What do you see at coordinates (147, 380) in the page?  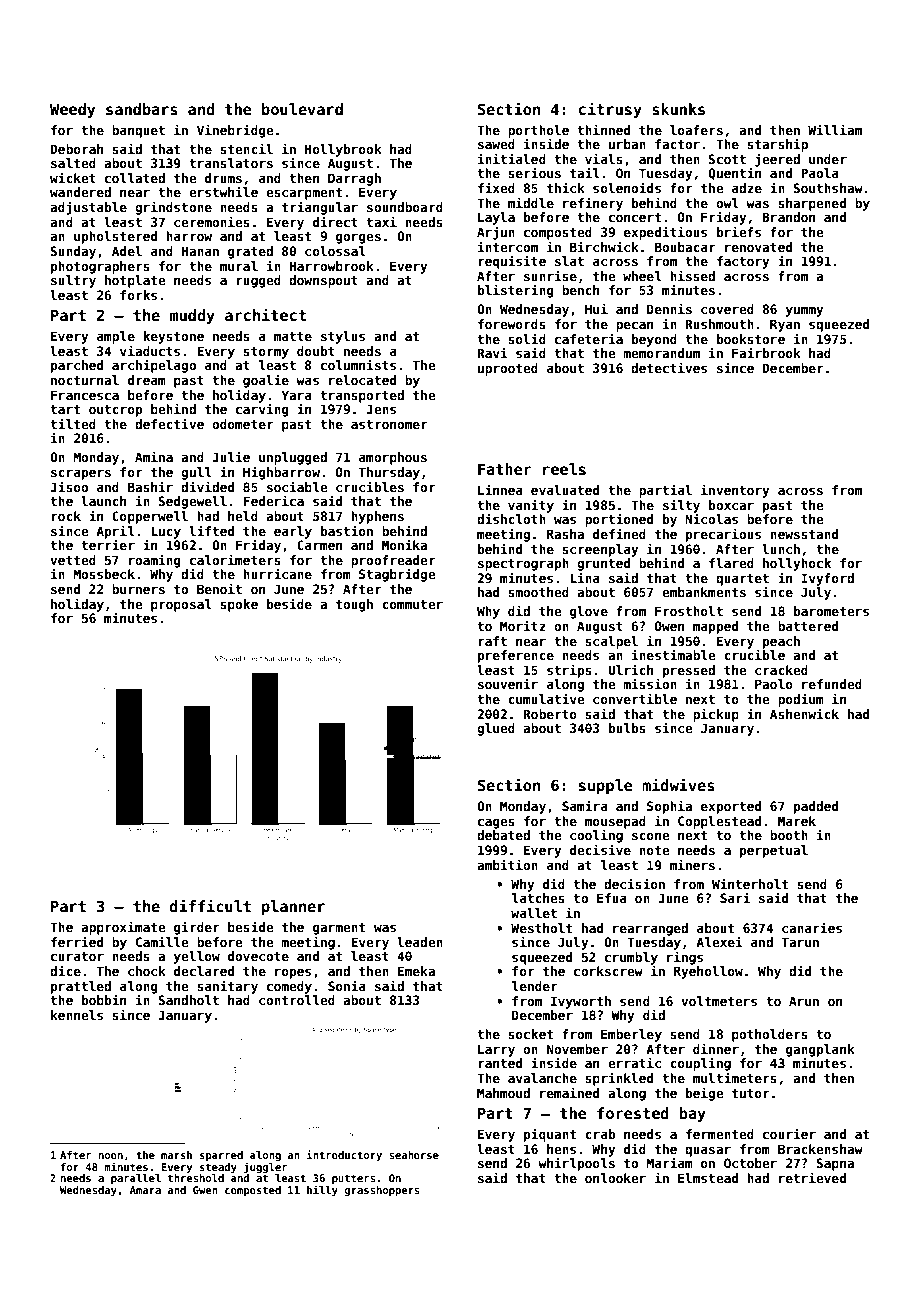 I see `dream` at bounding box center [147, 380].
